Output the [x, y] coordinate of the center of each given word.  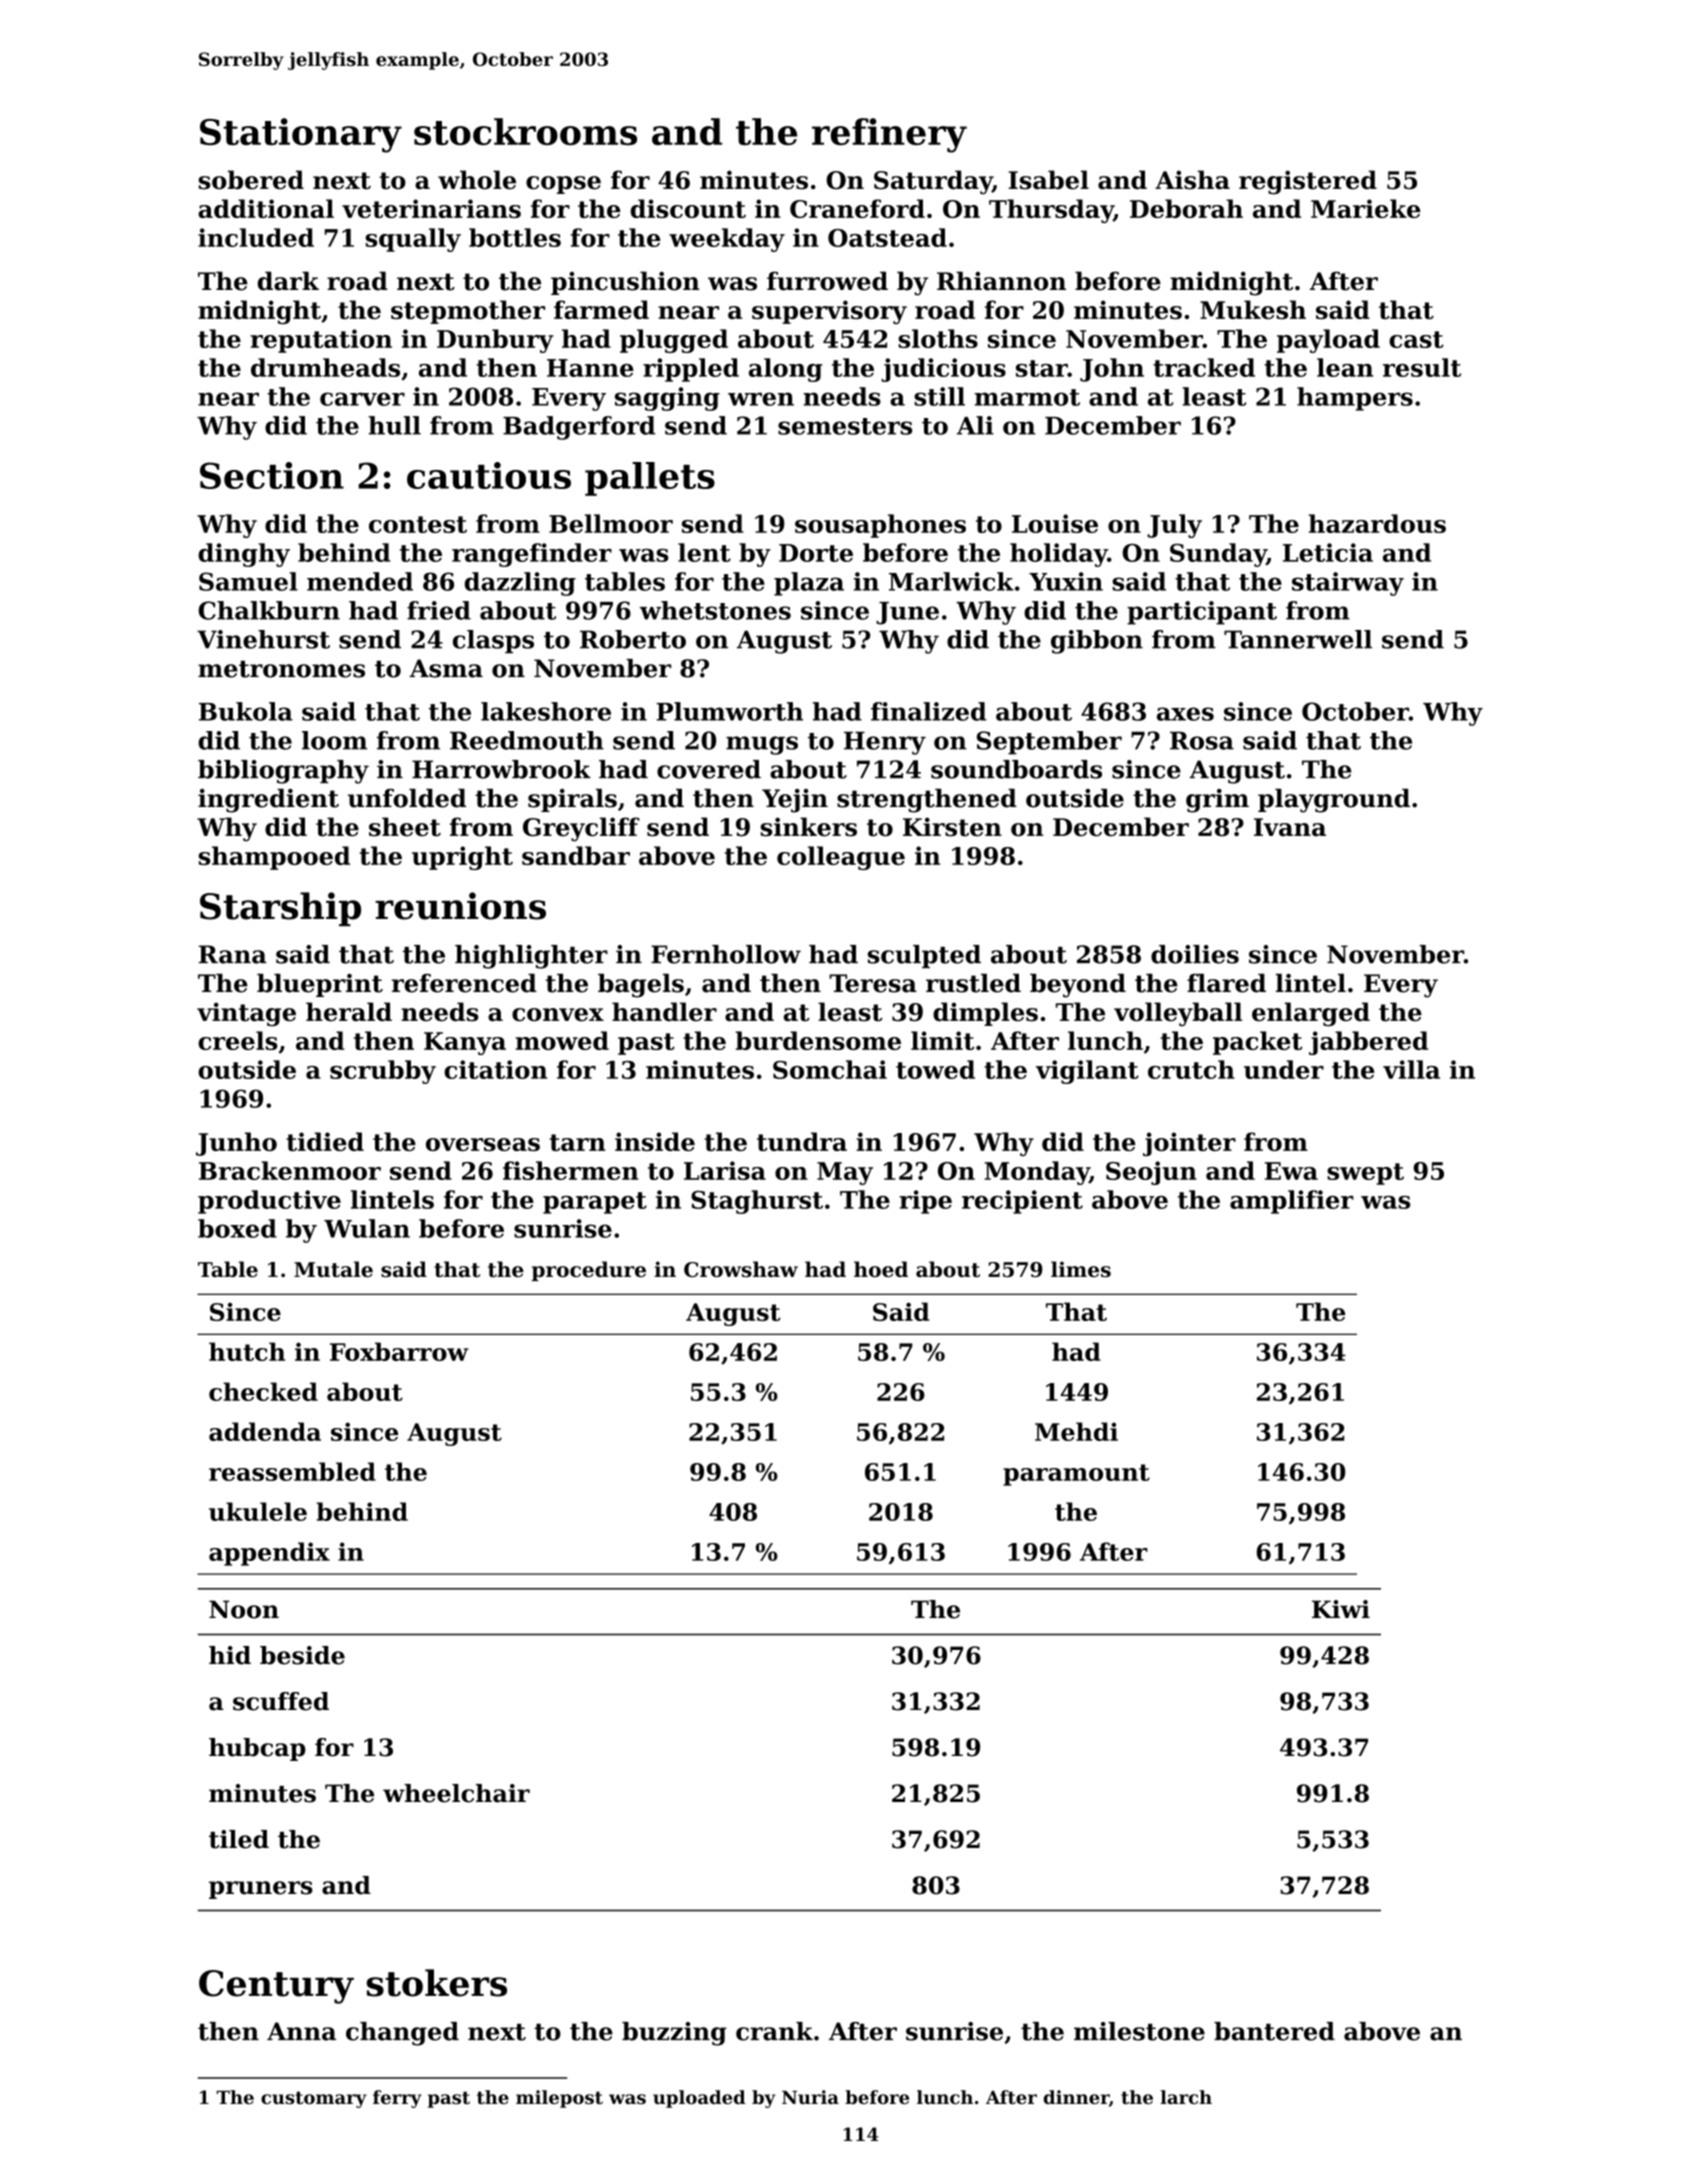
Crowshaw [741, 1269]
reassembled [292, 1471]
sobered [251, 180]
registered [1308, 182]
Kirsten [952, 827]
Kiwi [1341, 1609]
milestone [1139, 2031]
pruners [261, 1890]
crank [774, 2031]
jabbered [1368, 1043]
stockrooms [525, 131]
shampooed [274, 858]
